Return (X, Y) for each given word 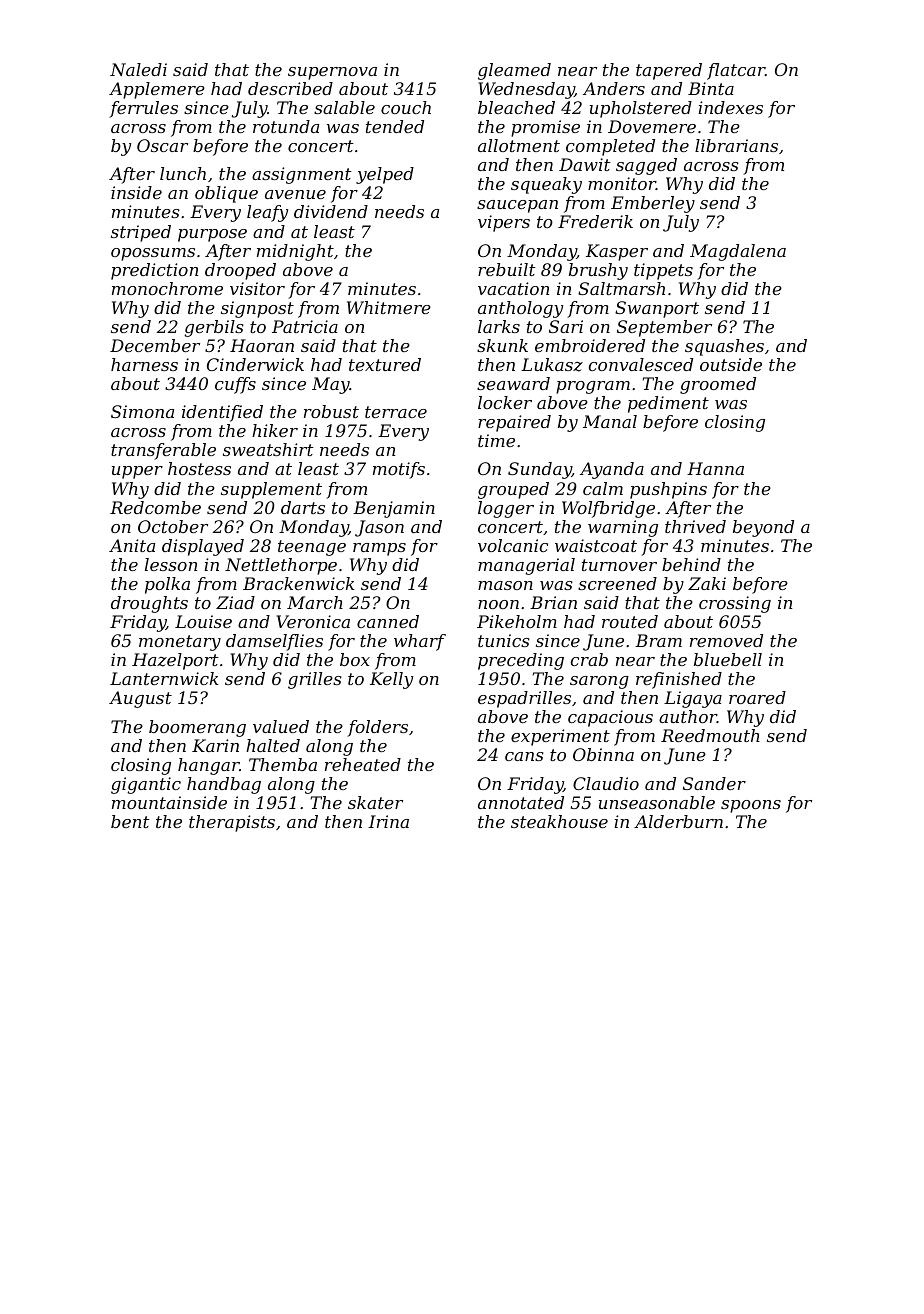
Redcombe (155, 507)
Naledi (138, 69)
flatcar (736, 71)
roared (757, 697)
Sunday (540, 470)
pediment (668, 404)
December (155, 345)
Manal (610, 421)
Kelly (391, 680)
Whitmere (389, 307)
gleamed (514, 71)
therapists (232, 823)
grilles (315, 680)
